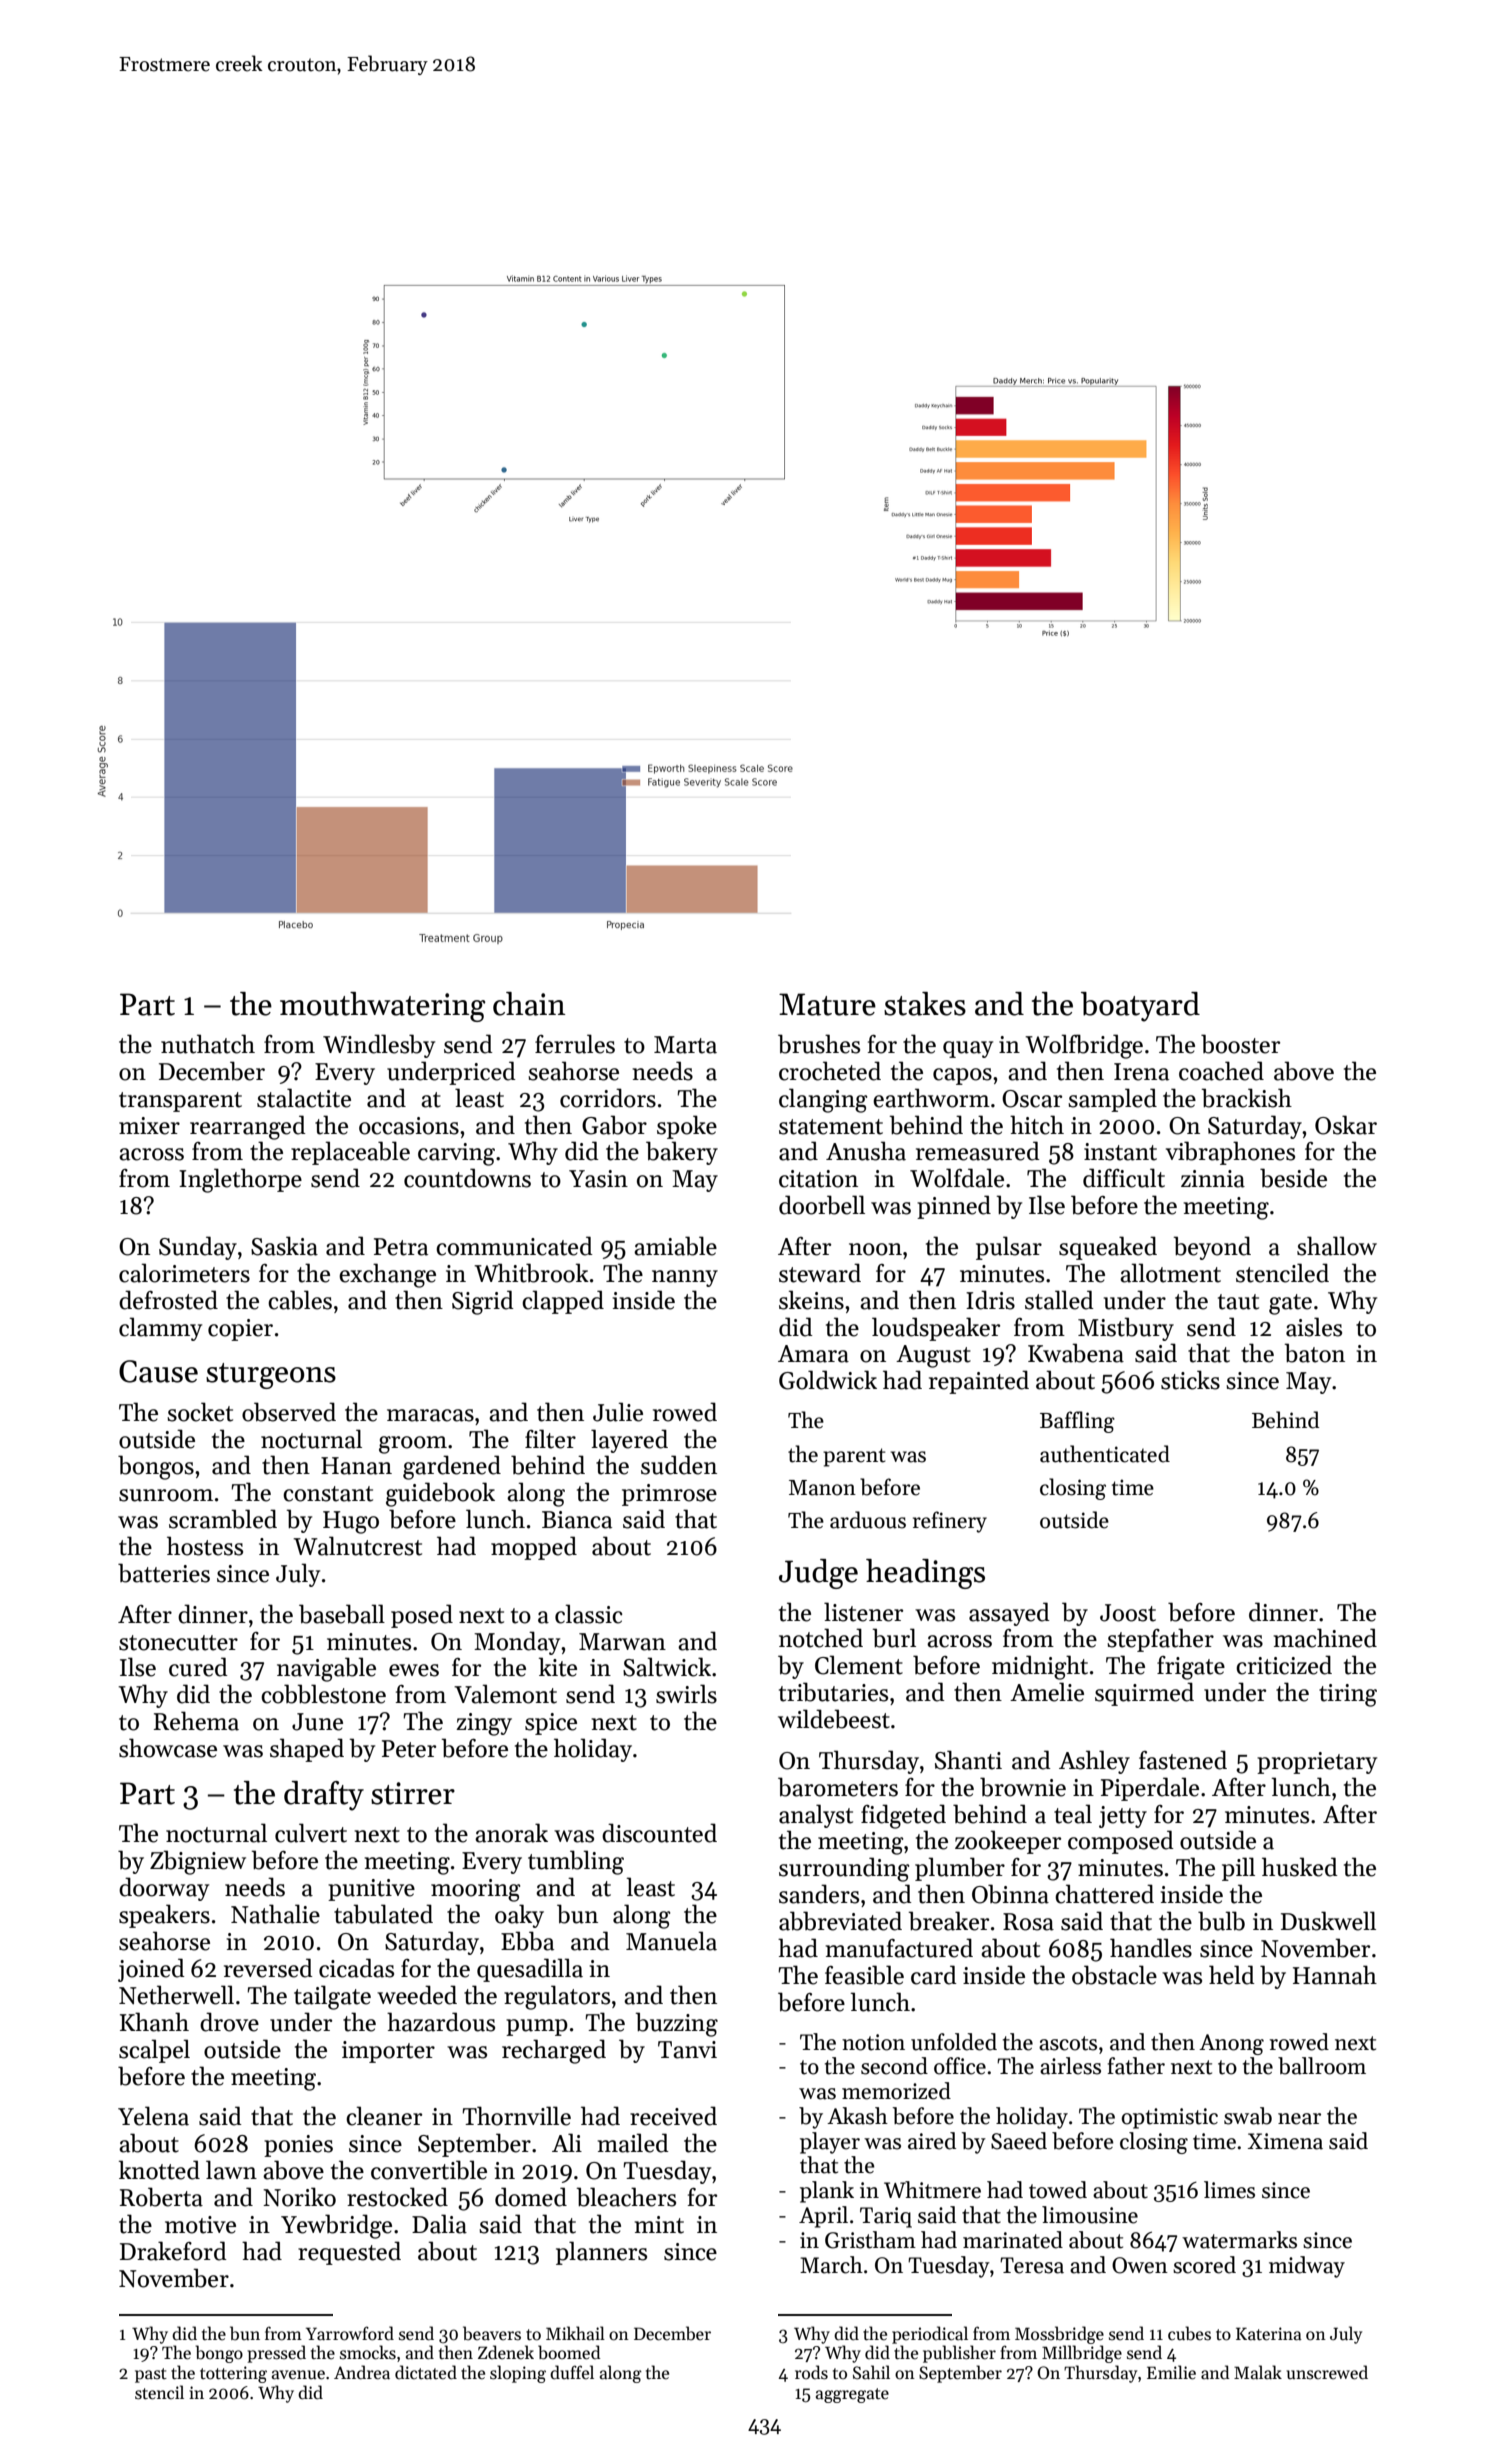  Describe the element at coordinates (304, 1098) in the screenshot. I see `stalactite` at that location.
